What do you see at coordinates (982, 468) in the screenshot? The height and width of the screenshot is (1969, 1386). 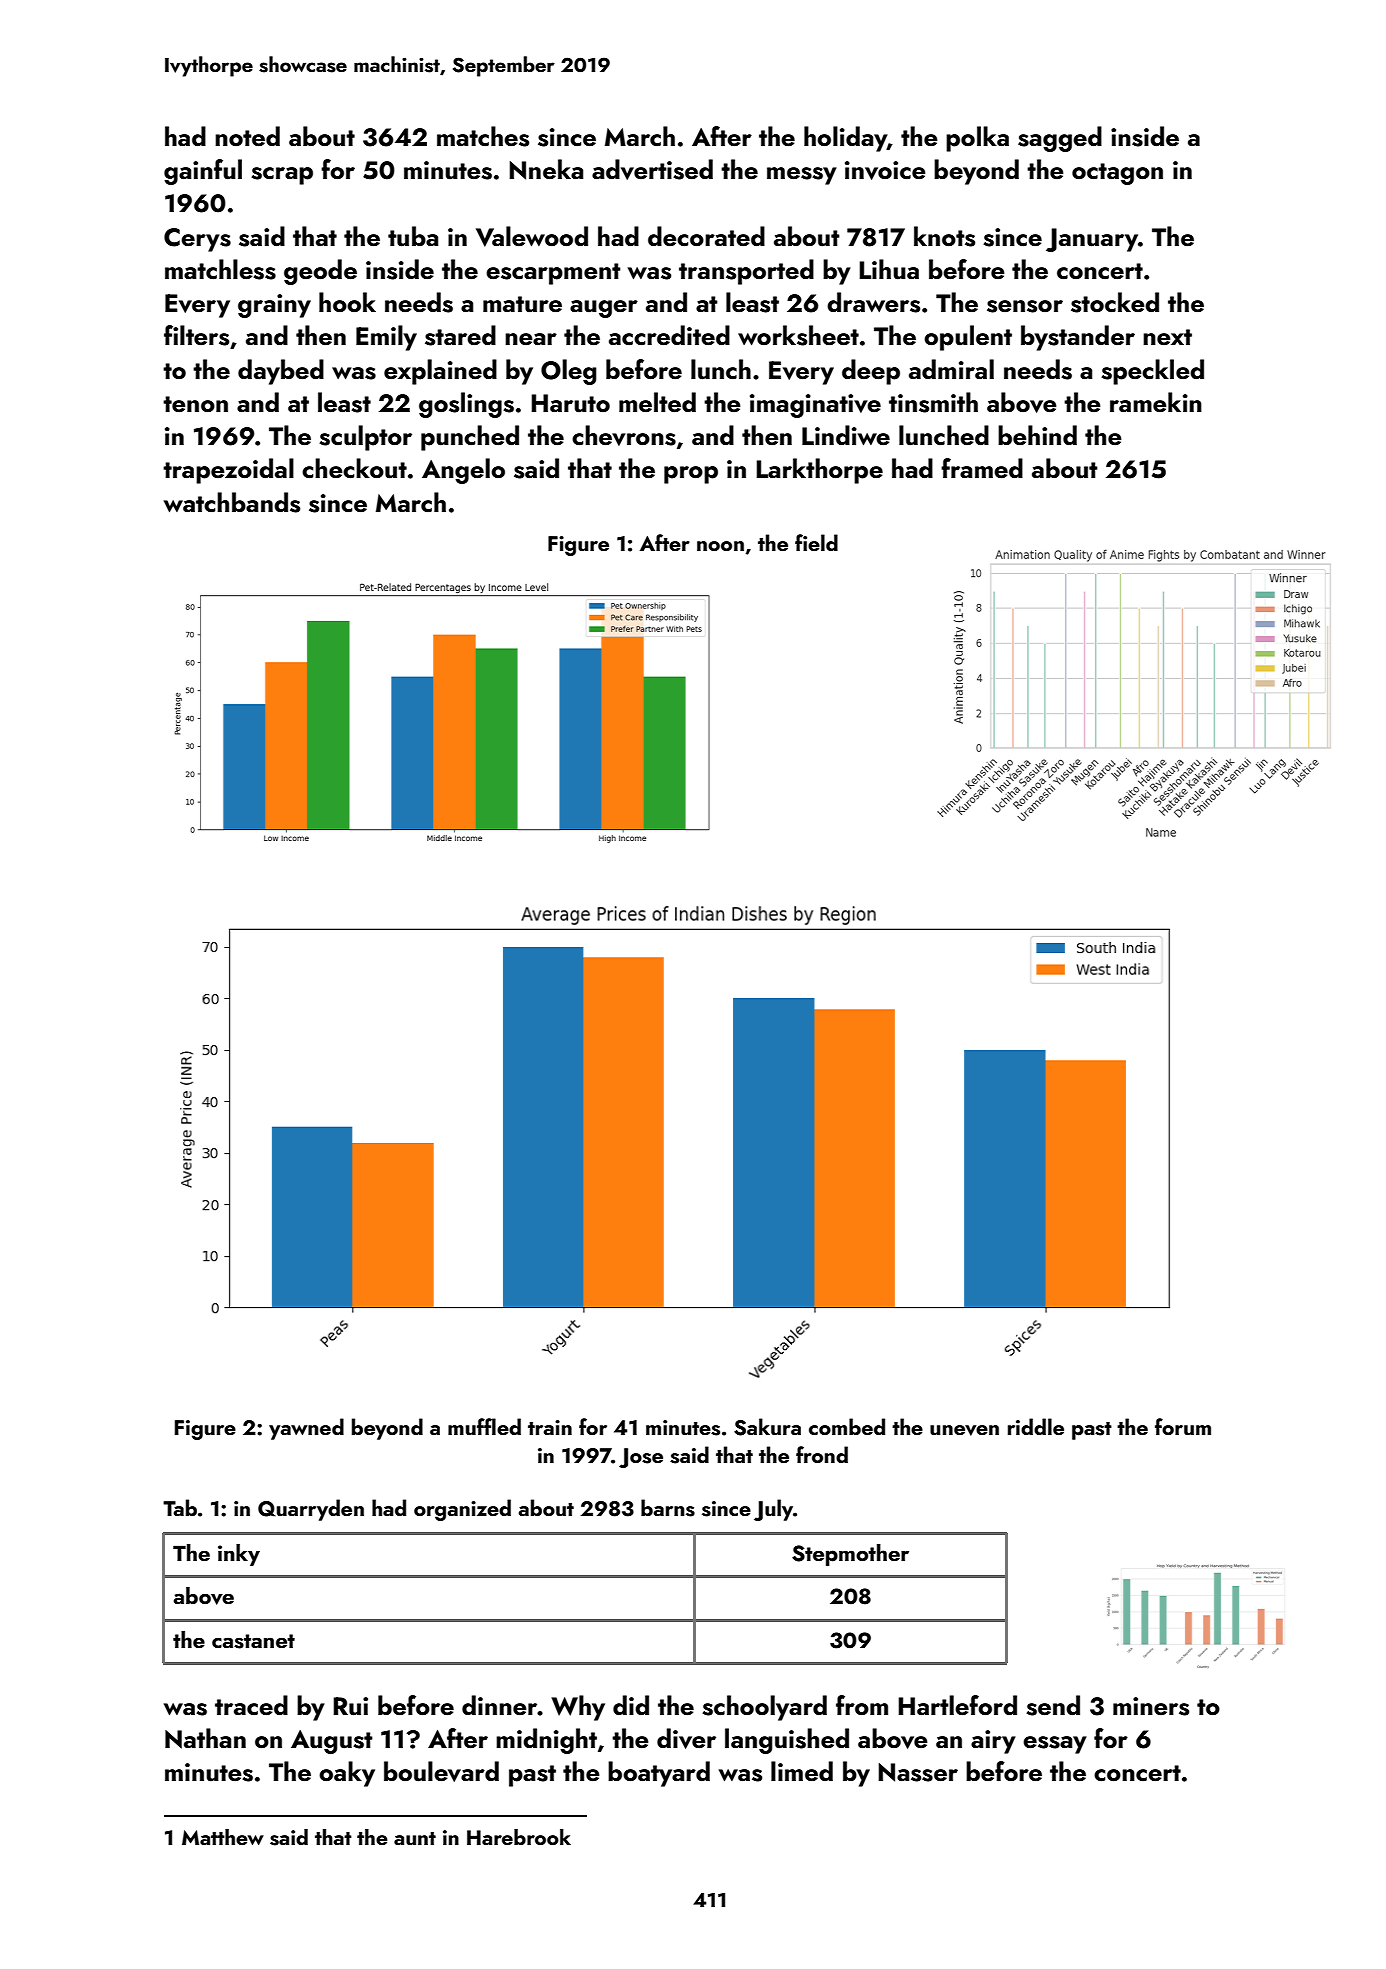 I see `framed` at bounding box center [982, 468].
